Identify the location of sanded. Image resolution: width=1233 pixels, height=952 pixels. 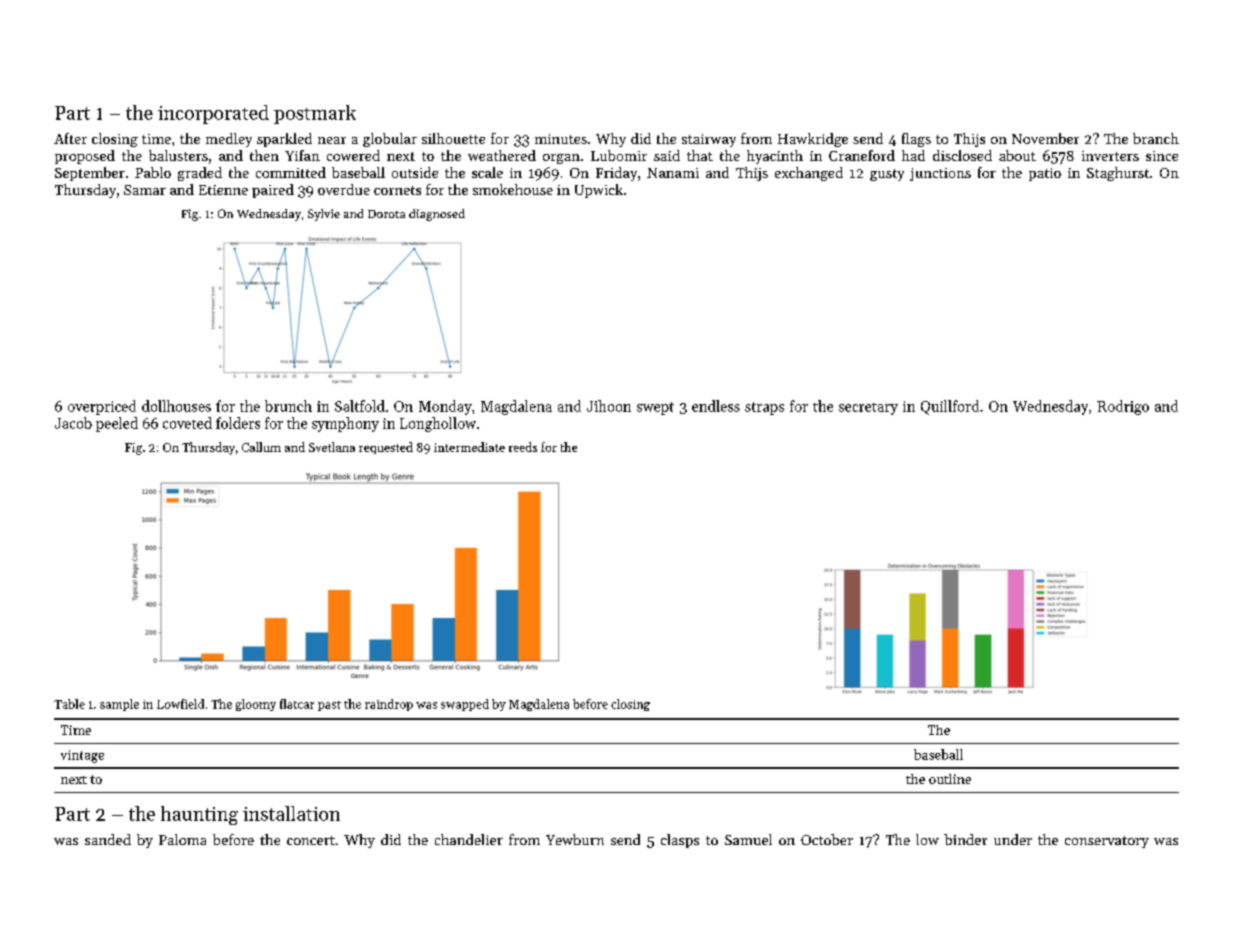
(108, 839).
